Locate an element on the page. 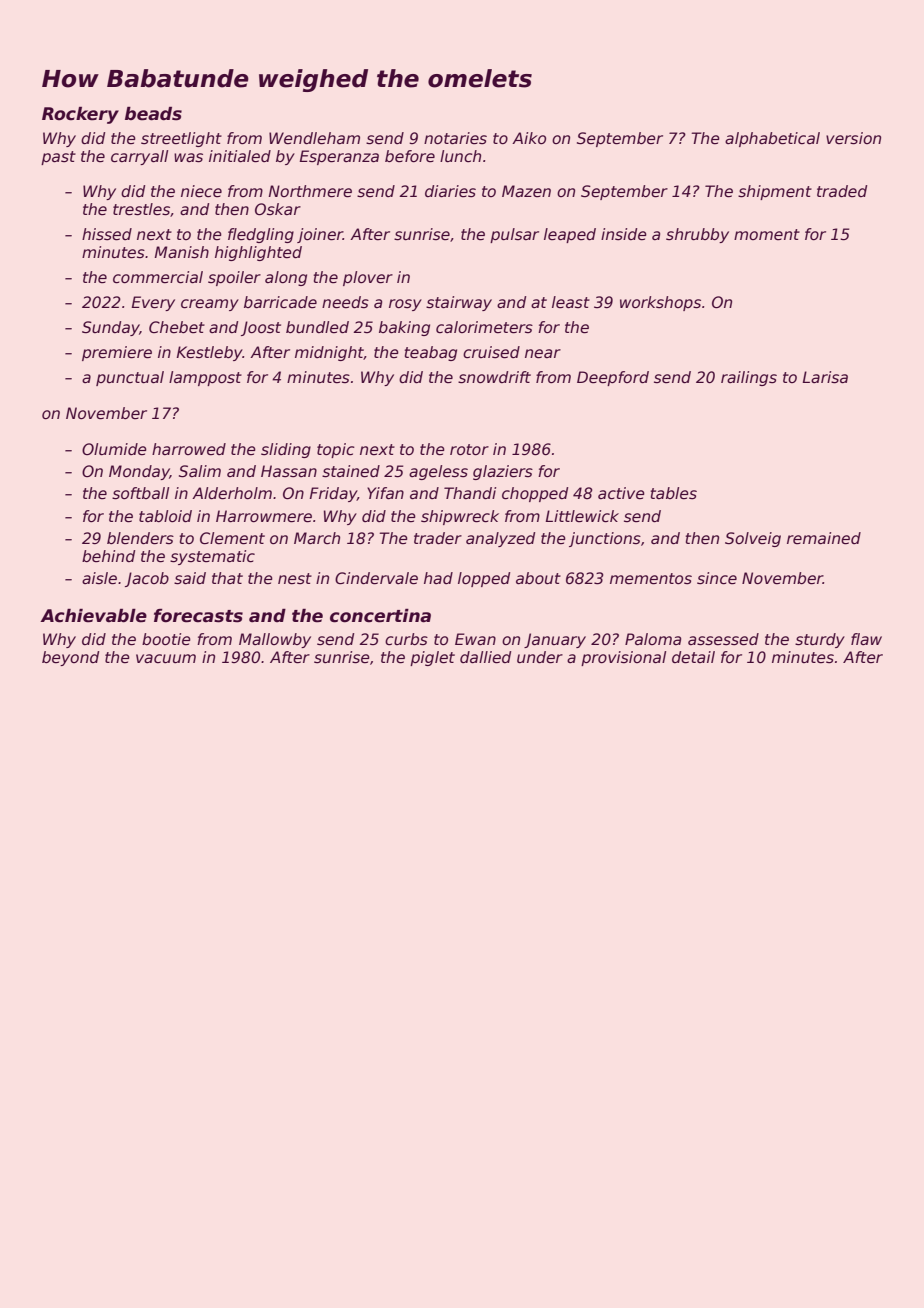 This document has height=1308, width=924. Aiko is located at coordinates (529, 138).
